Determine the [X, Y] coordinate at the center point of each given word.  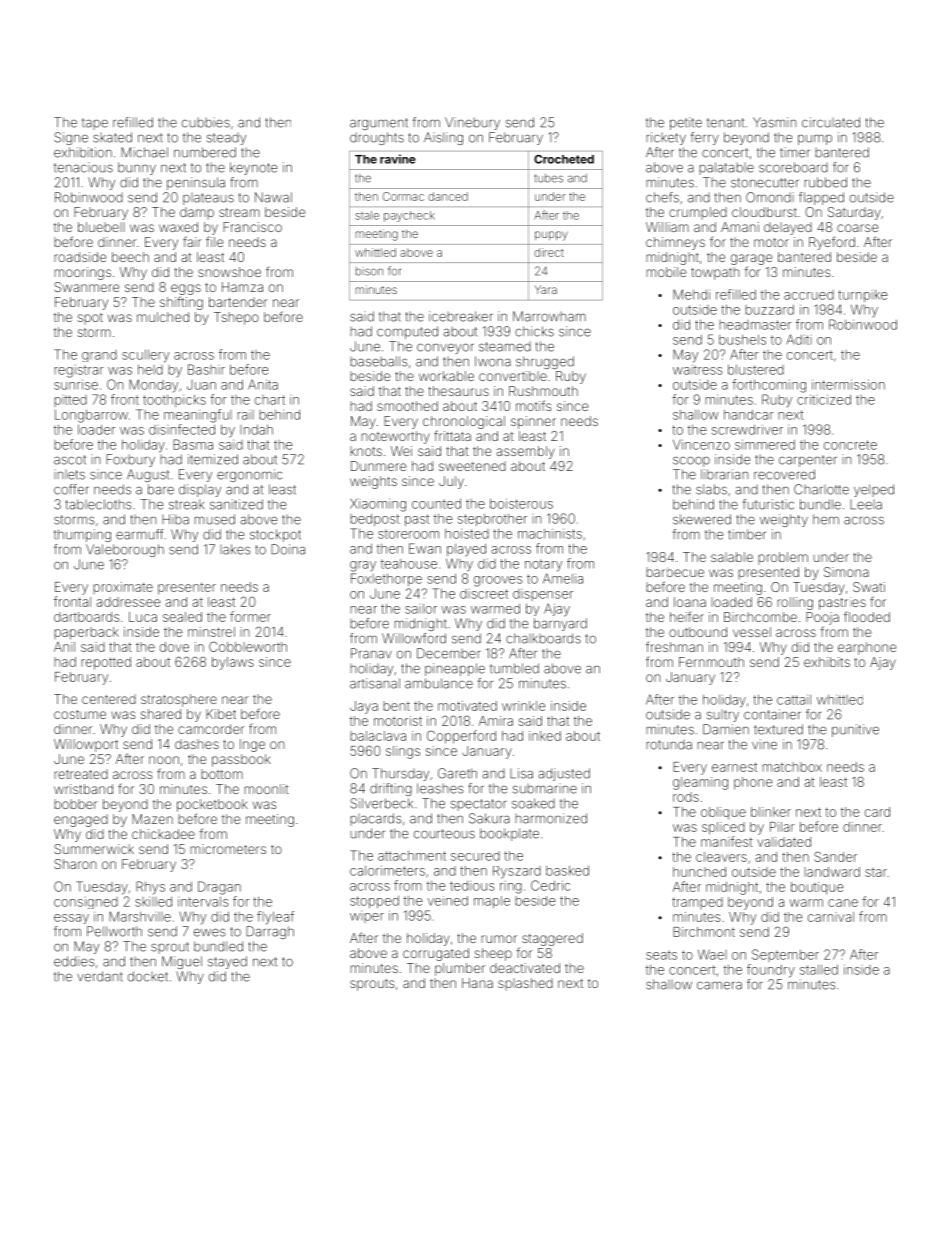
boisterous [521, 503]
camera [719, 985]
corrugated [436, 954]
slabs [711, 489]
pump [815, 139]
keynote [253, 168]
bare [161, 489]
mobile [666, 272]
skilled [153, 902]
